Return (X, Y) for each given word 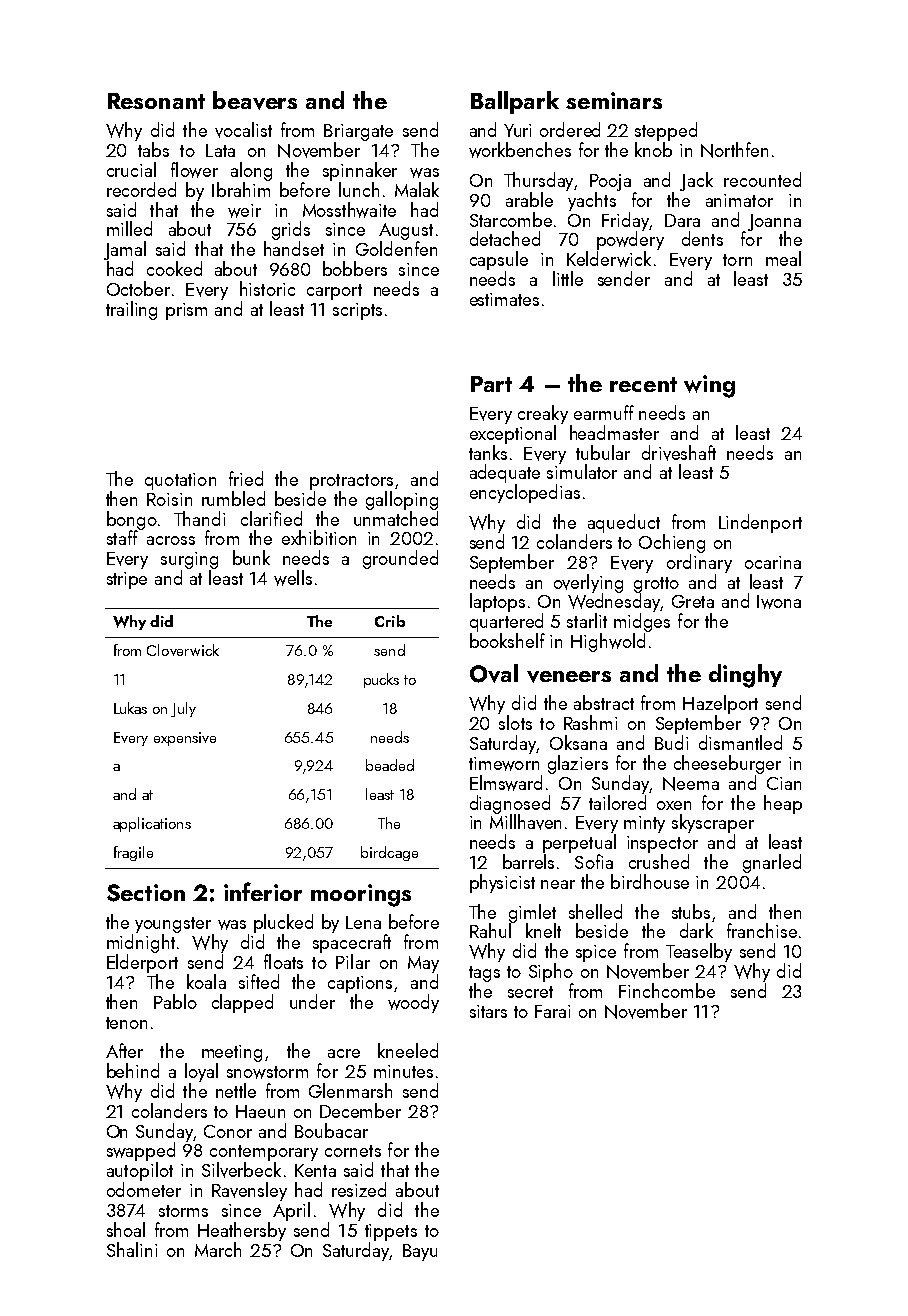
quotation (180, 481)
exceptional (513, 434)
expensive (185, 739)
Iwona (779, 602)
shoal (126, 1229)
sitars (488, 1011)
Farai (552, 1011)
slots (515, 722)
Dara (682, 220)
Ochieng (672, 543)
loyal (201, 1072)
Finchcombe (667, 990)
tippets (391, 1232)
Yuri (517, 130)
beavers (255, 100)
